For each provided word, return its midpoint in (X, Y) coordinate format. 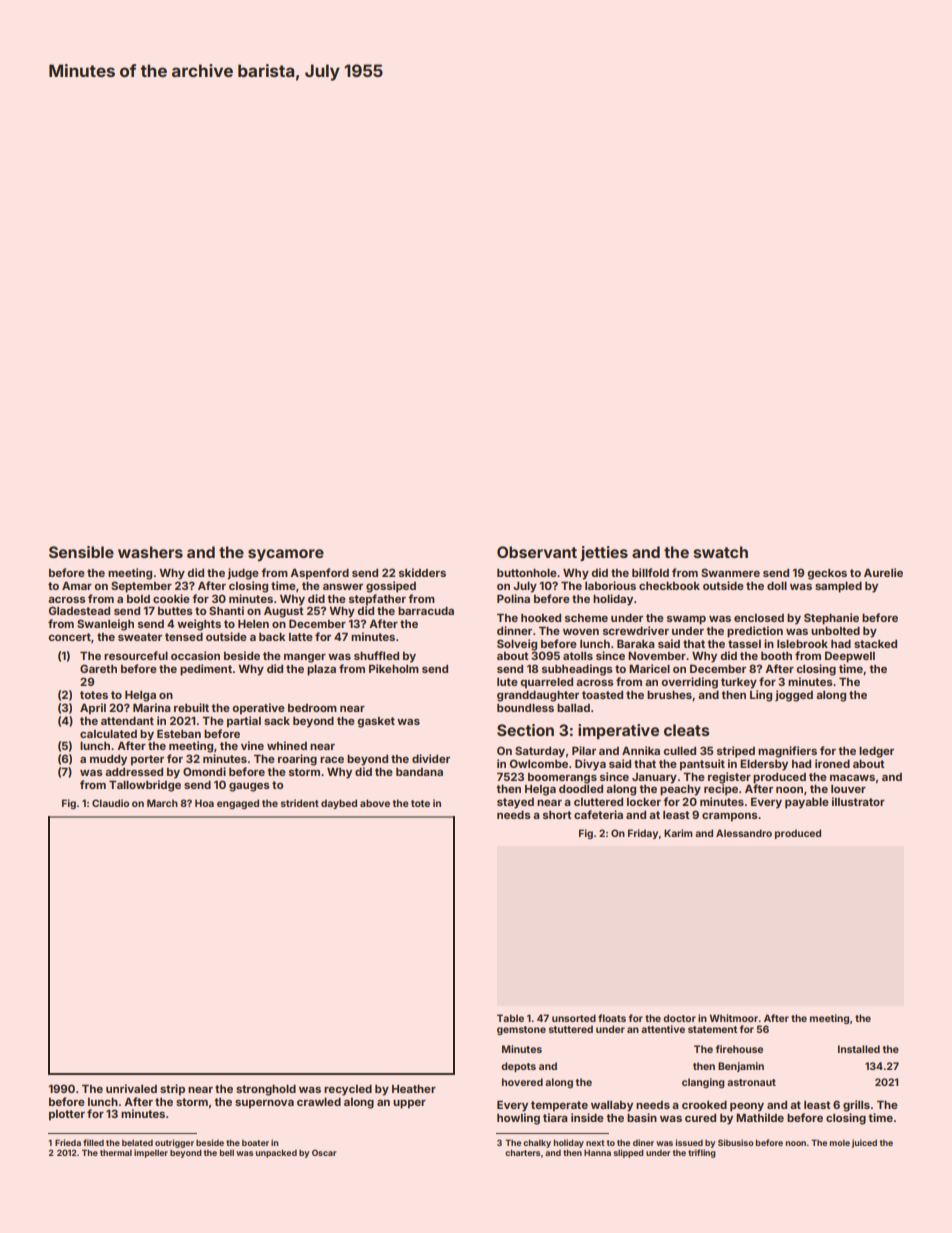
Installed (859, 1049)
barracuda (426, 611)
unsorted (574, 1018)
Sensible (81, 552)
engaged (238, 804)
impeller (151, 1153)
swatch (721, 552)
